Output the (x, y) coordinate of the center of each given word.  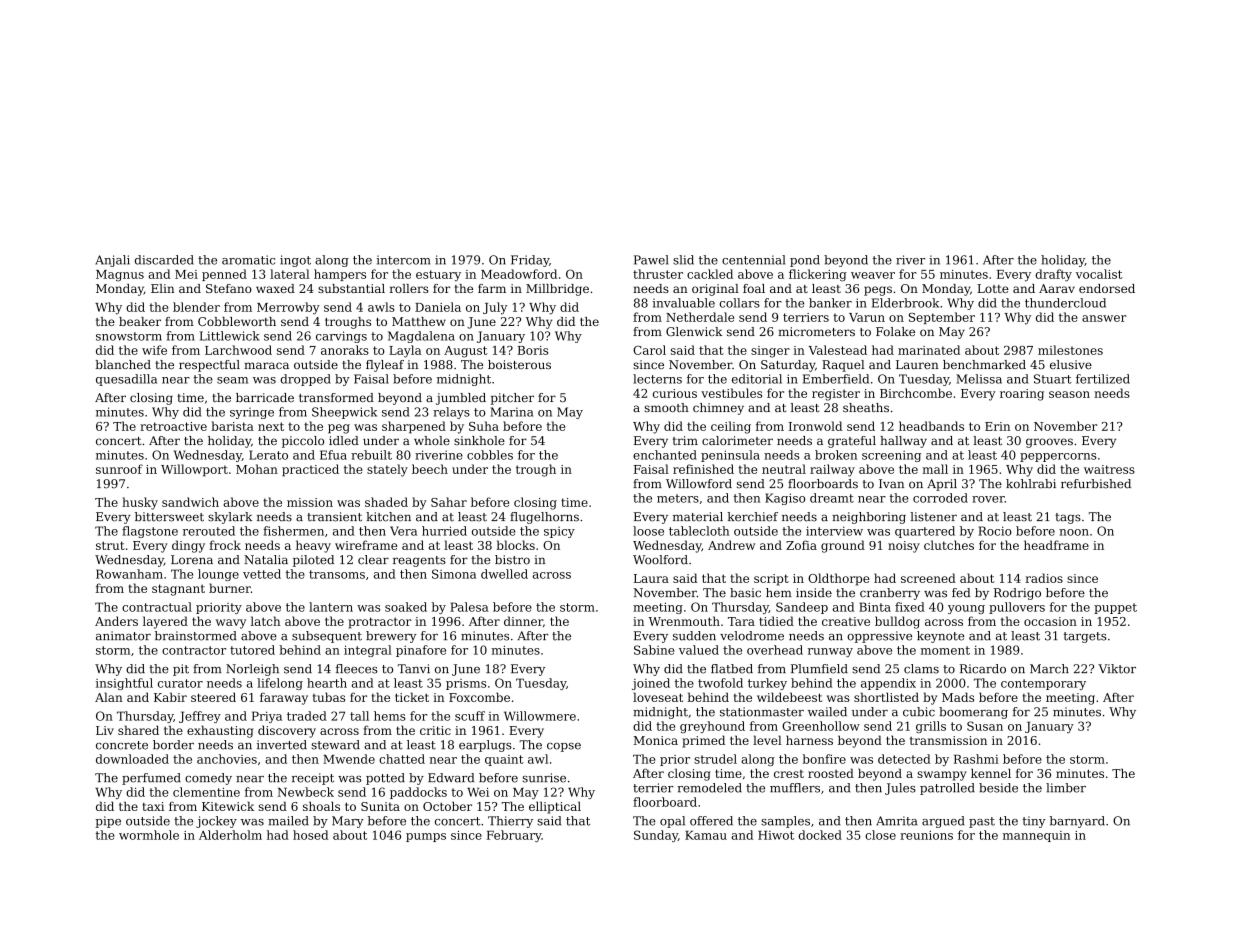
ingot (295, 261)
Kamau (706, 835)
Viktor (1117, 669)
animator (123, 636)
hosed (310, 835)
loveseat (658, 697)
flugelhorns (544, 518)
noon (1074, 532)
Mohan (257, 469)
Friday (530, 261)
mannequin (1036, 836)
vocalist (1099, 274)
